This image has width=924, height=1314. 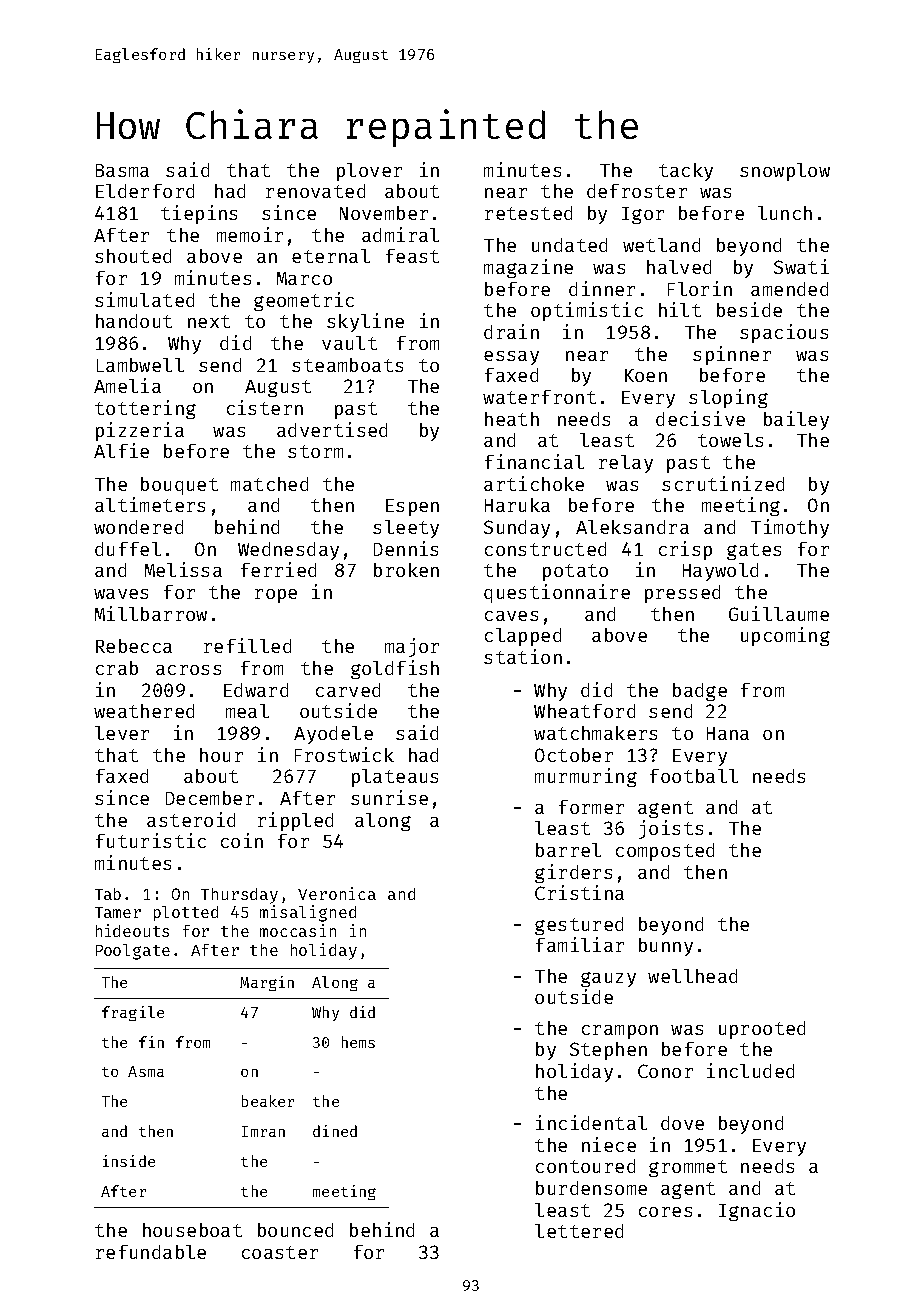 What do you see at coordinates (210, 798) in the image?
I see `December` at bounding box center [210, 798].
